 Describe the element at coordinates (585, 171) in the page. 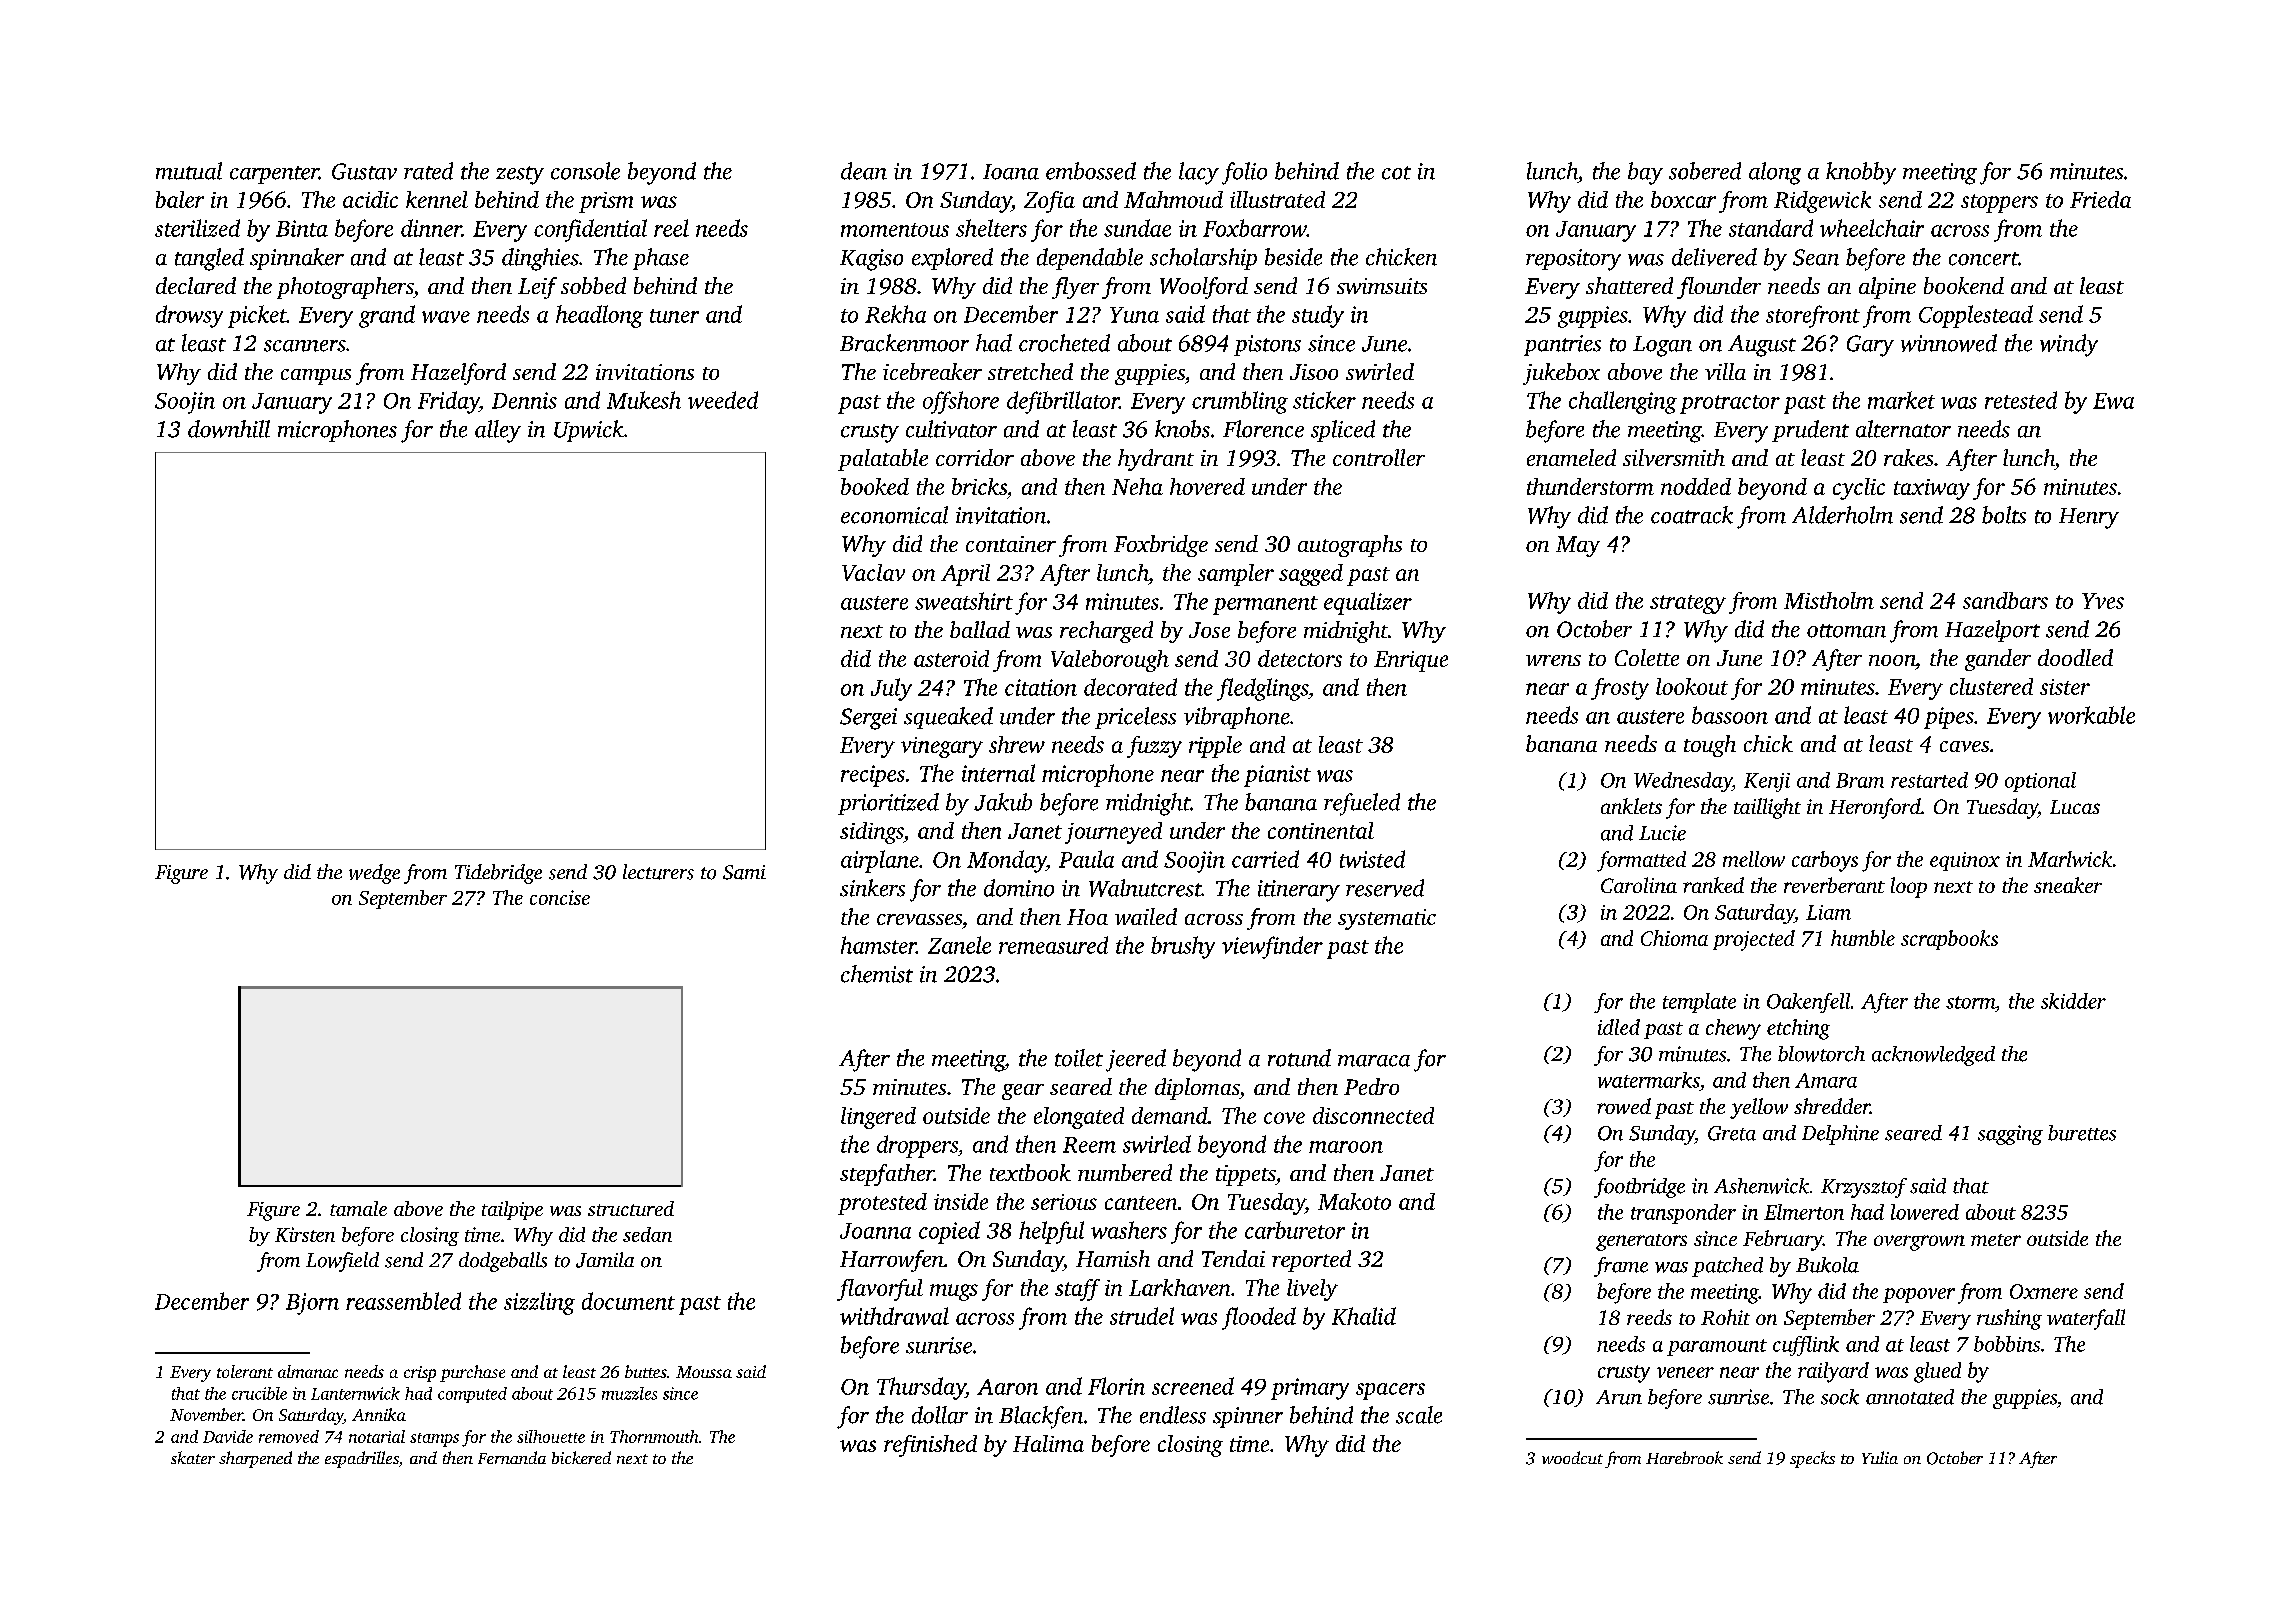

I see `console` at that location.
